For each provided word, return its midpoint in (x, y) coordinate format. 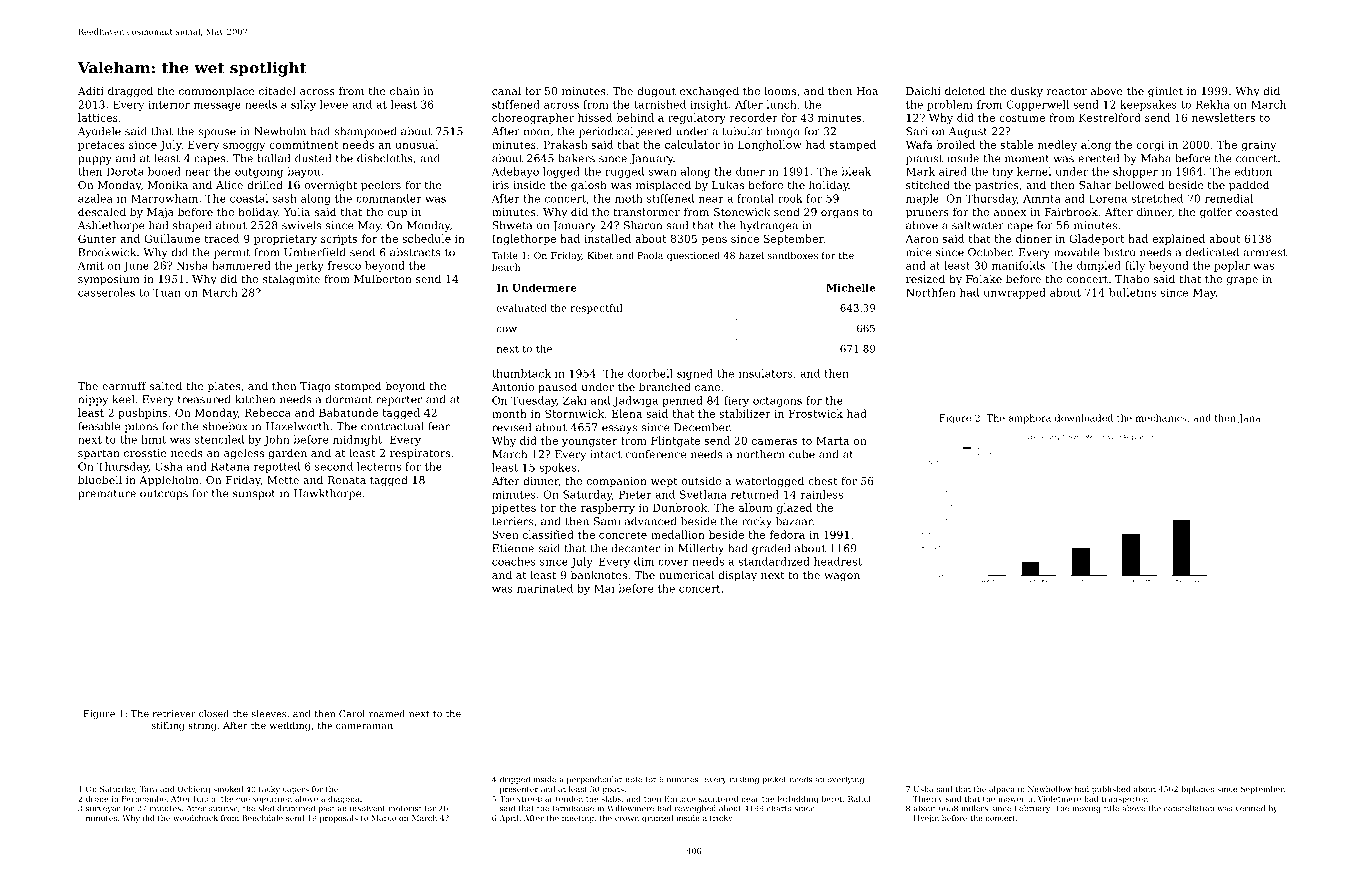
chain (405, 90)
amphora (1030, 419)
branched (665, 386)
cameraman (364, 726)
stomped (358, 387)
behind (635, 117)
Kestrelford (1110, 117)
